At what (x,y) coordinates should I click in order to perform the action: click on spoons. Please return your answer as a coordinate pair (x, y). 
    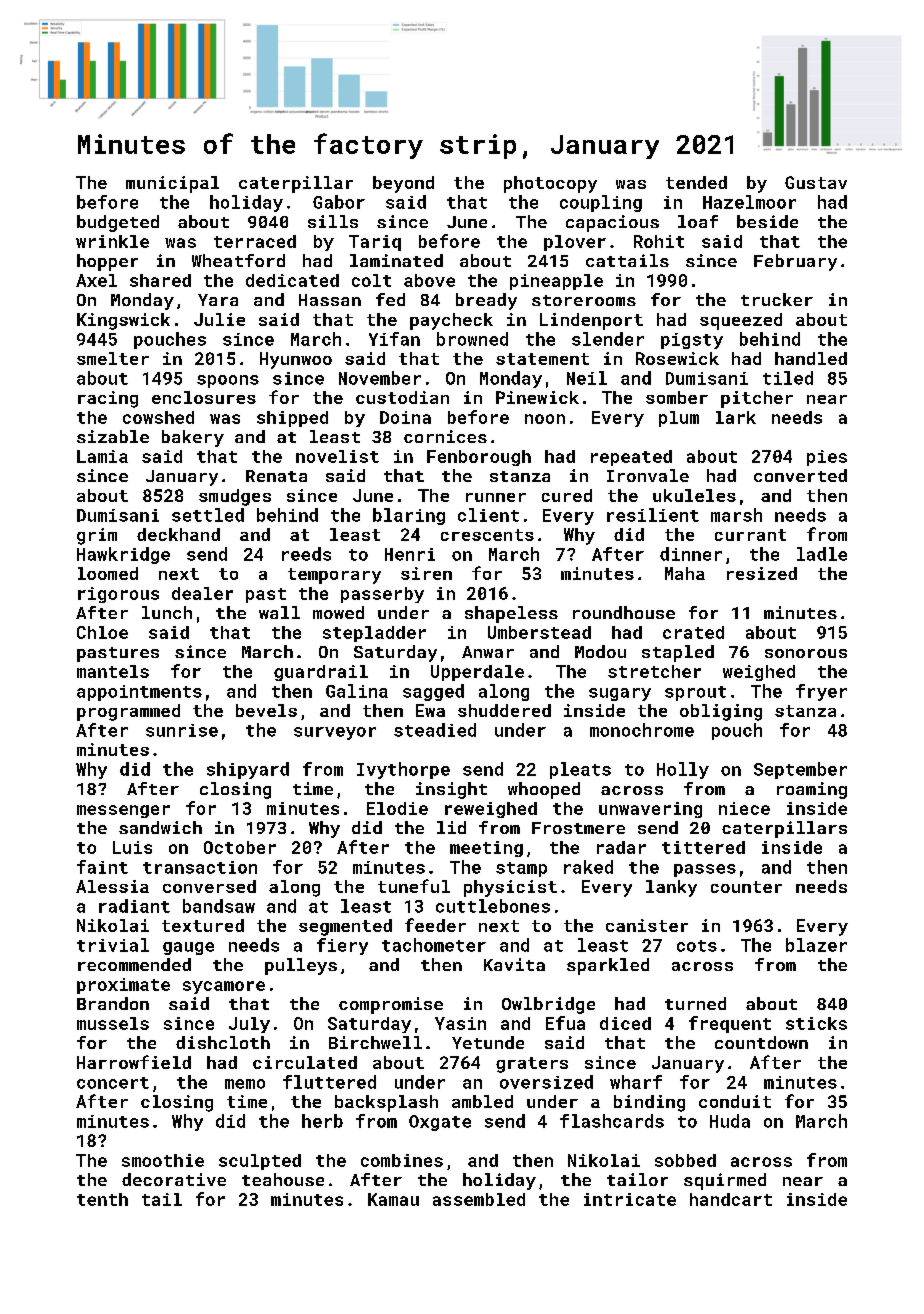
    Looking at the image, I should click on (228, 381).
